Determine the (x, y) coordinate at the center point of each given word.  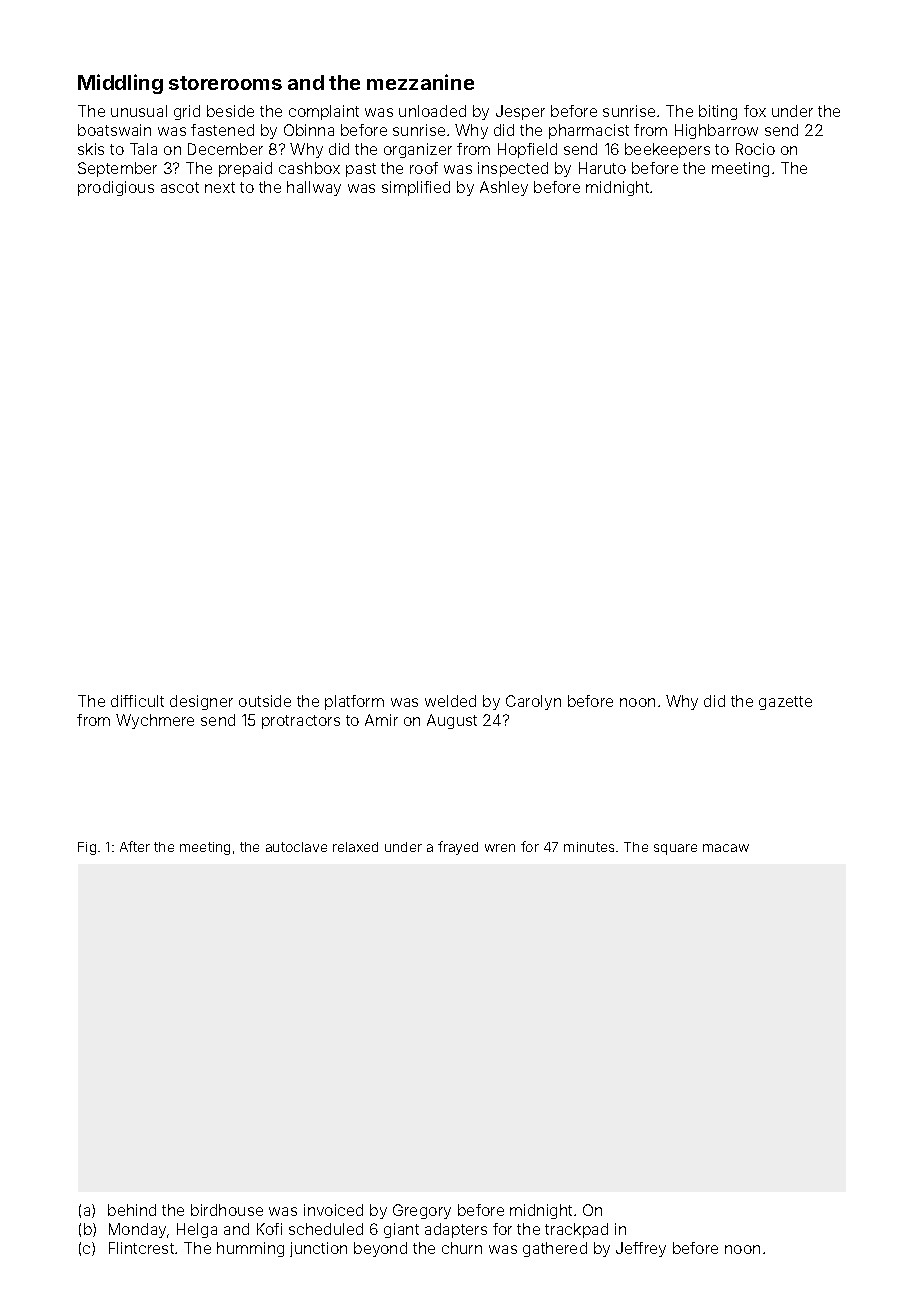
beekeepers (667, 150)
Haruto (602, 168)
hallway (314, 188)
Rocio (755, 149)
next (220, 187)
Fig (87, 848)
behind (132, 1210)
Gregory (422, 1211)
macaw (726, 848)
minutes (589, 847)
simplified (416, 188)
